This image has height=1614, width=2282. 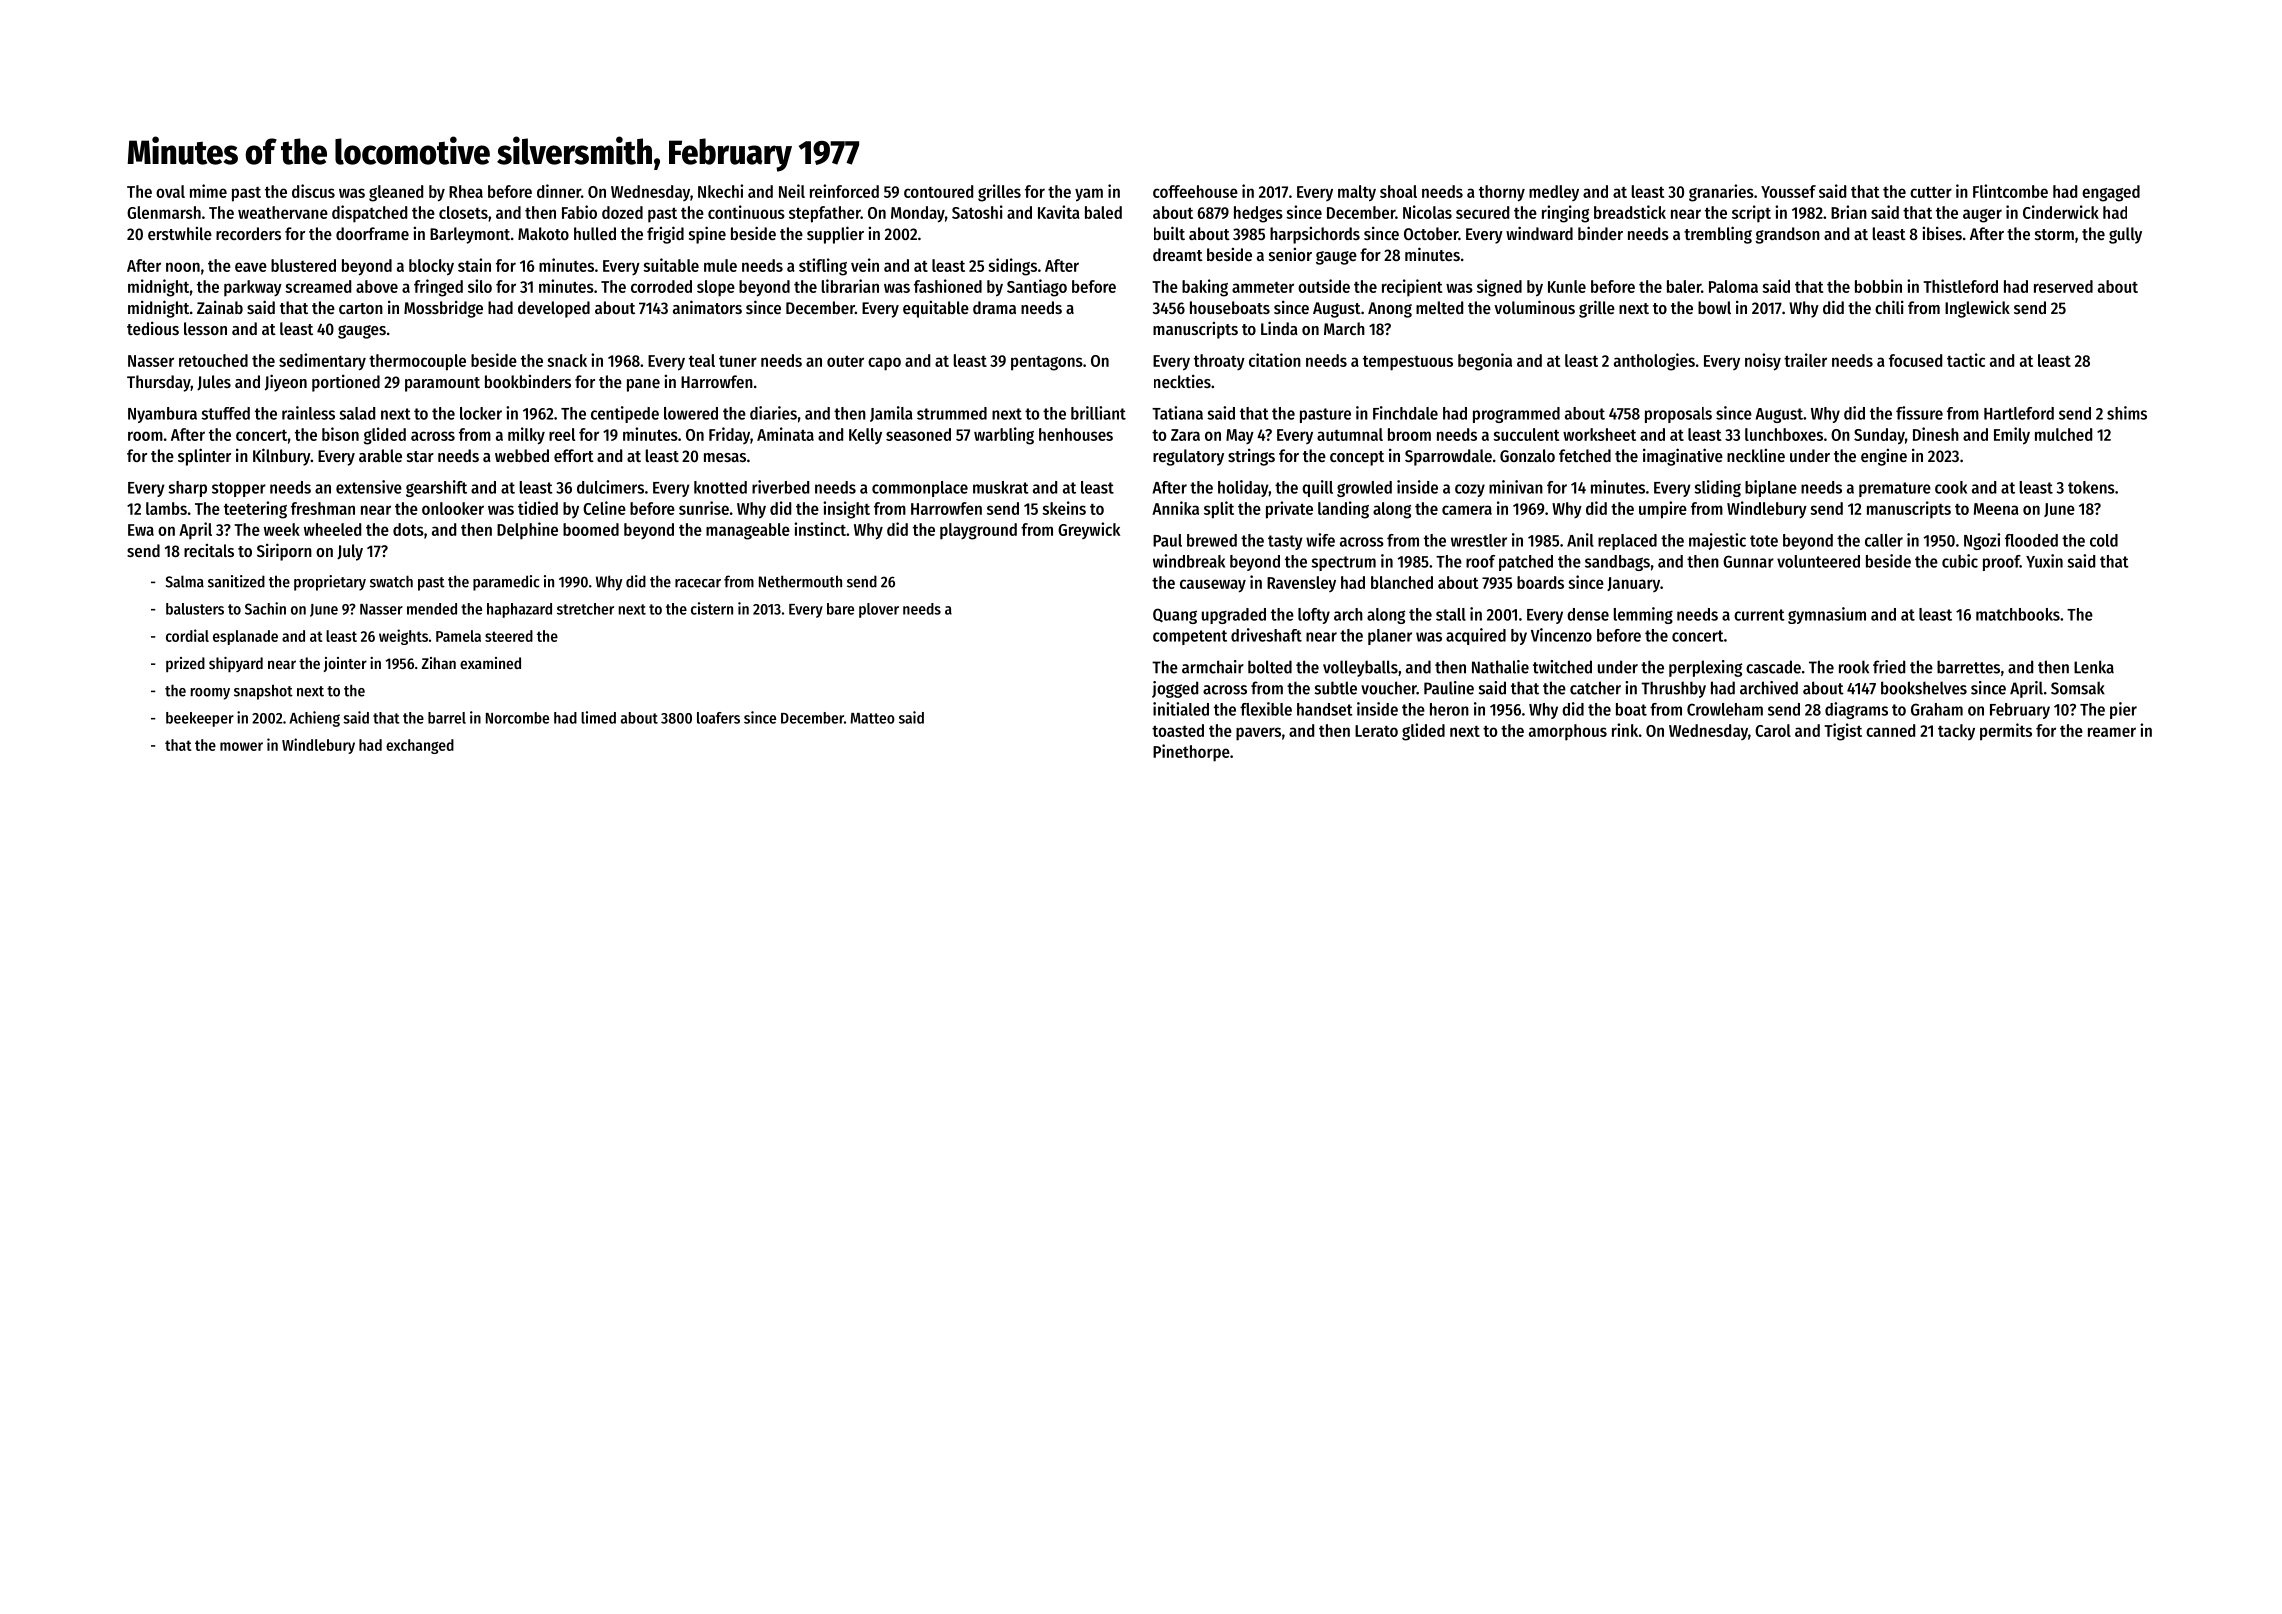 I want to click on Annika, so click(x=1175, y=508).
